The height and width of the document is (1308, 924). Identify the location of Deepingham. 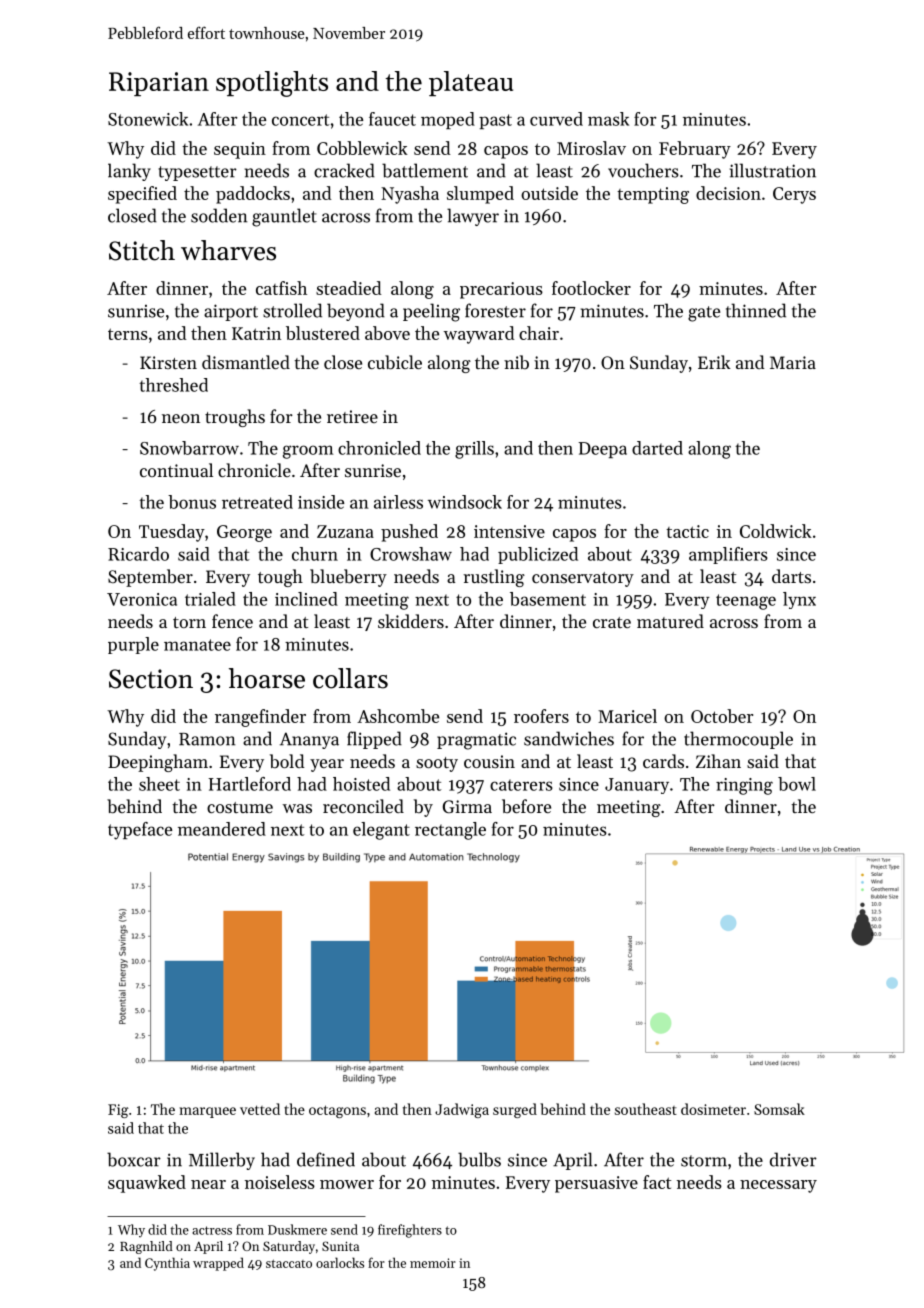
(158, 763).
